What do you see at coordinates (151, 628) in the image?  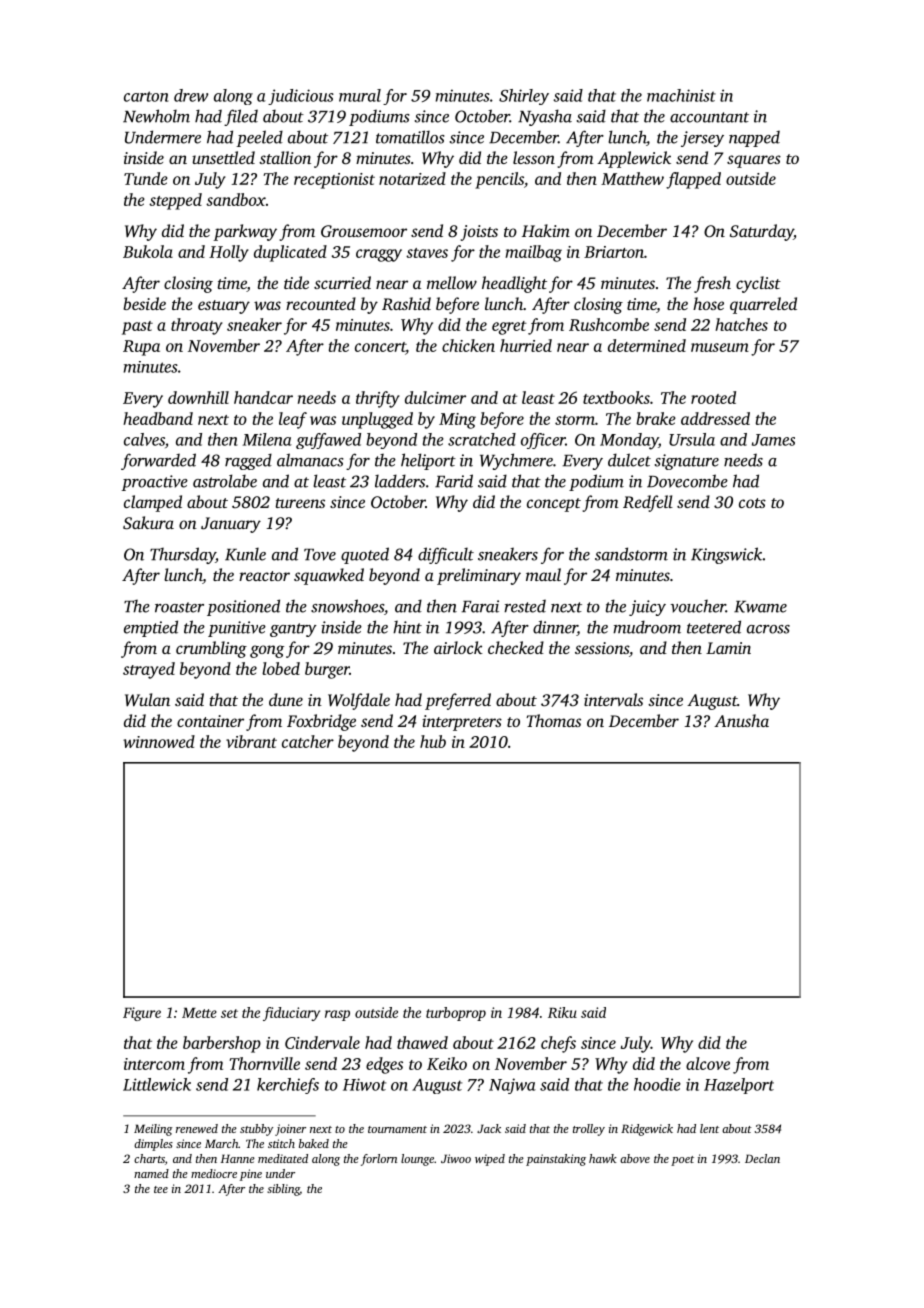 I see `emptied` at bounding box center [151, 628].
